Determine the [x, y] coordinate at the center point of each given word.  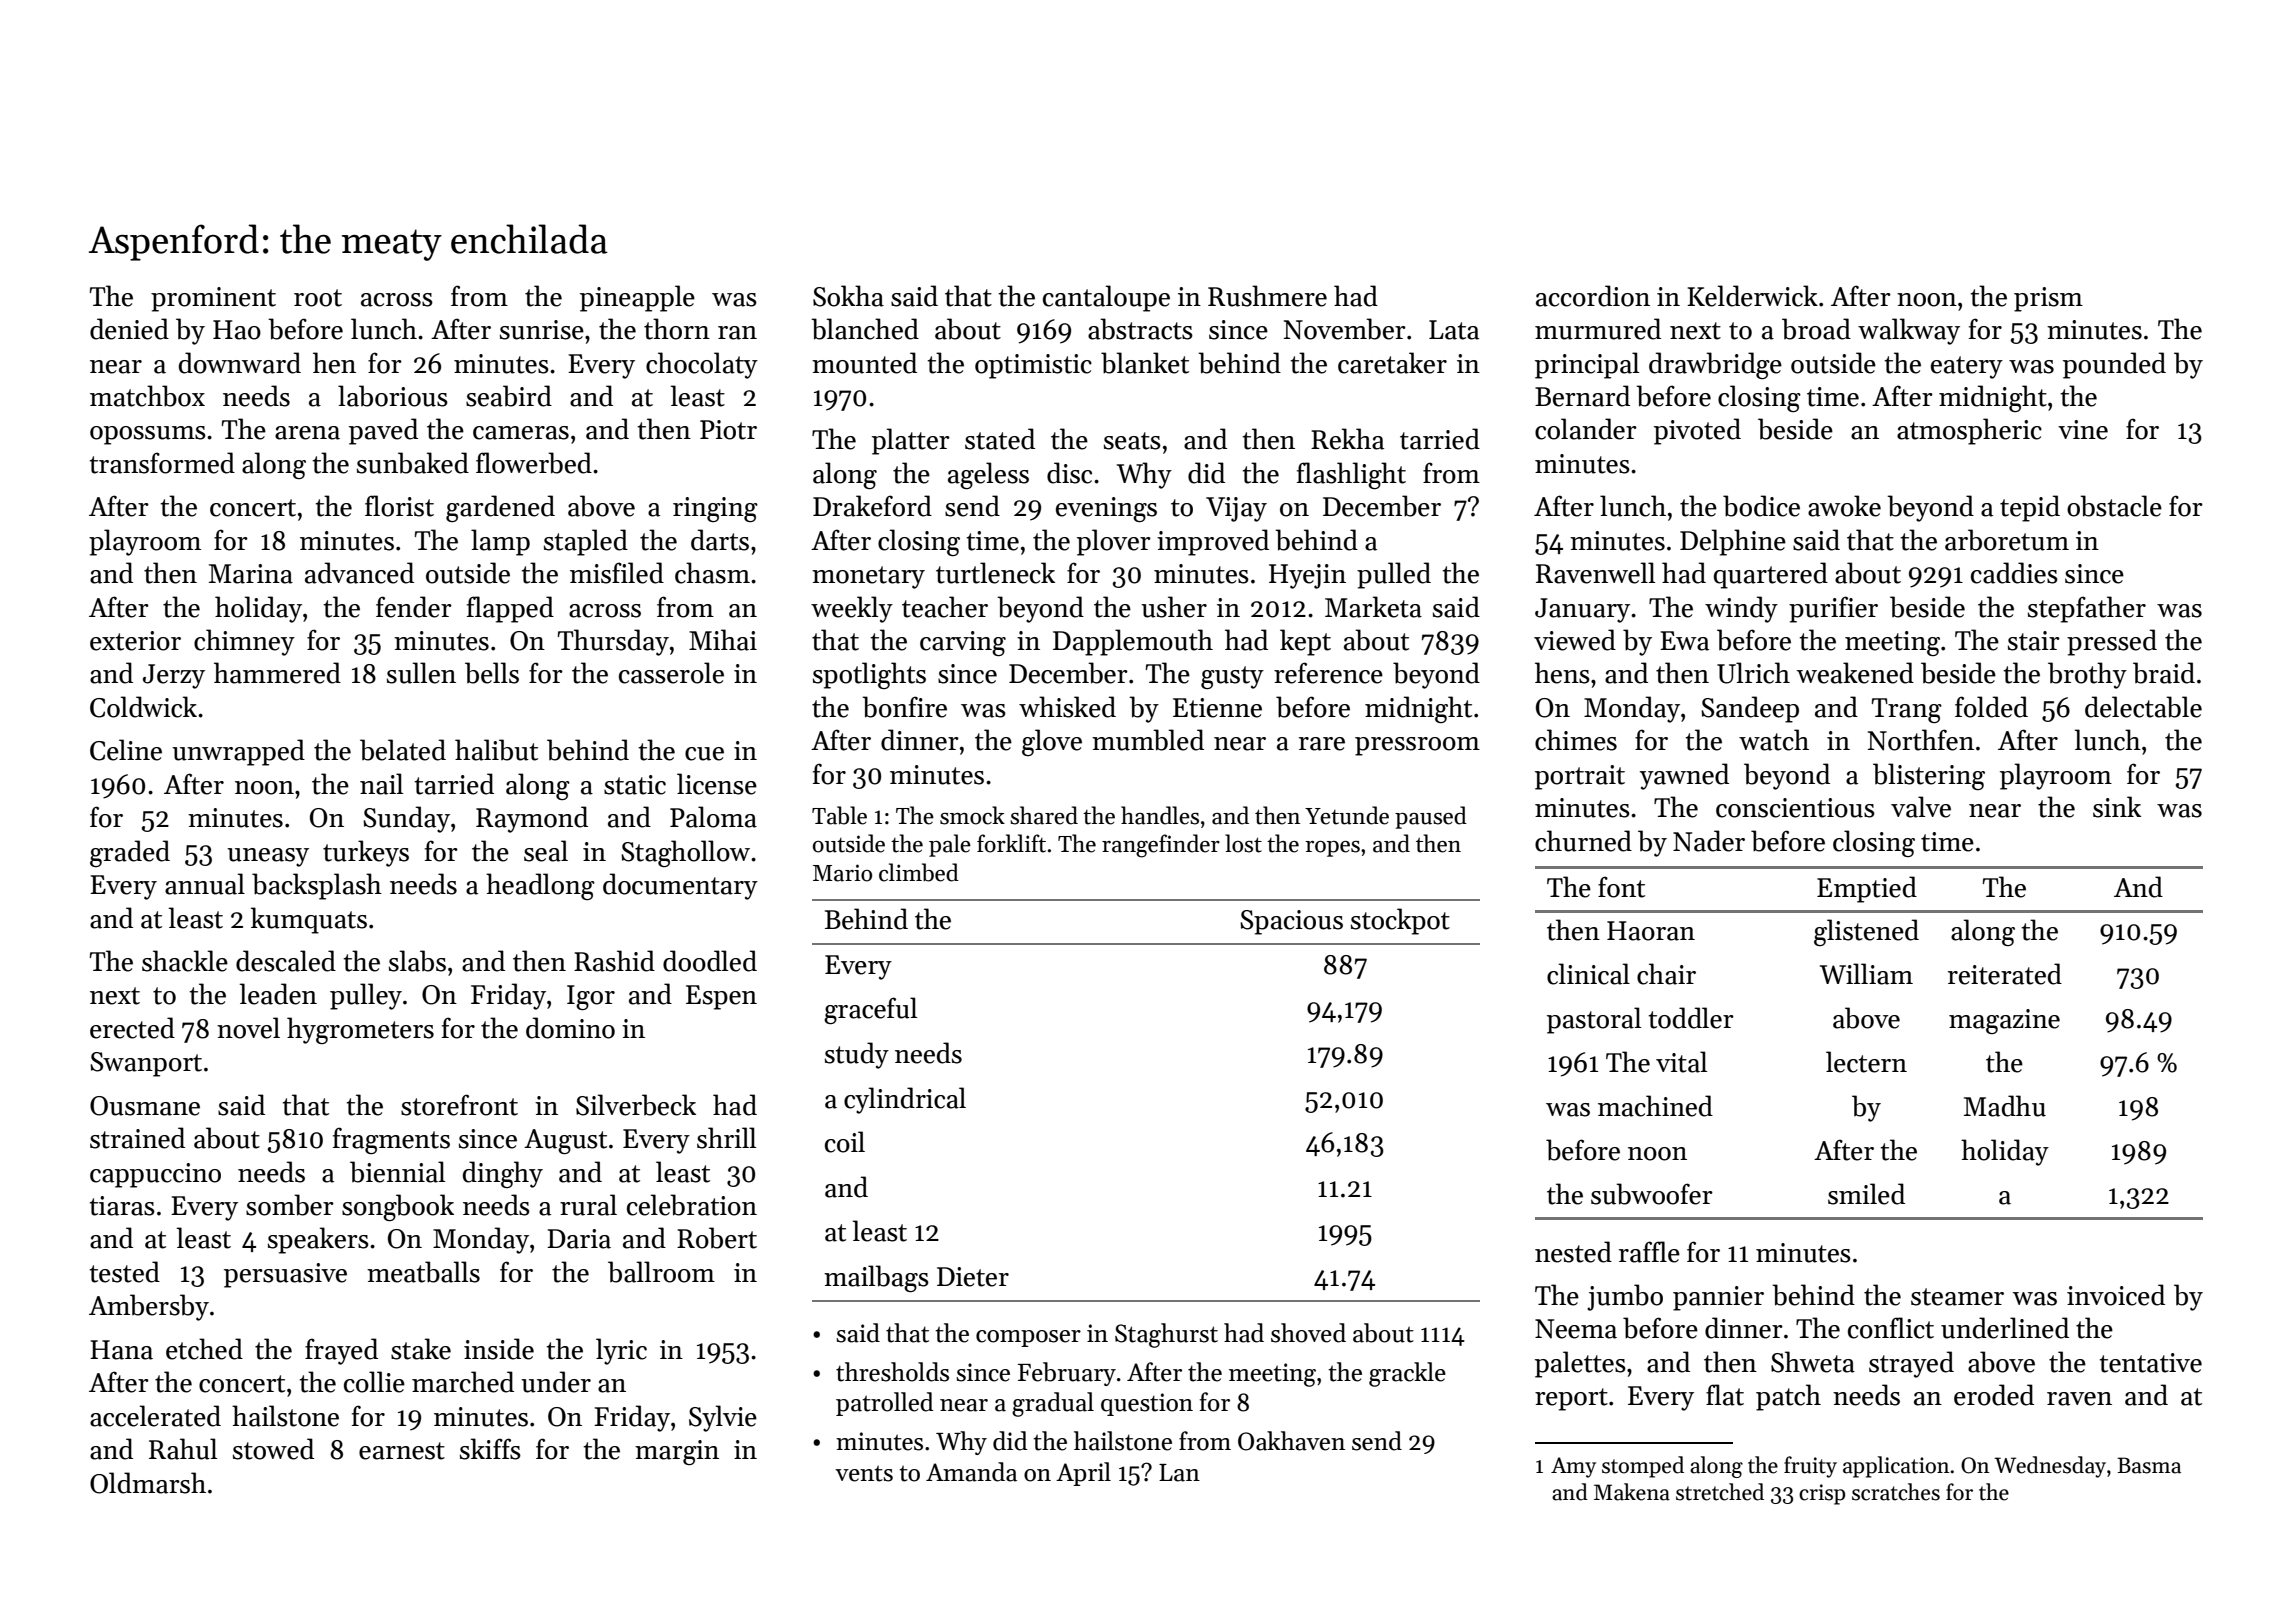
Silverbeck [636, 1105]
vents [864, 1473]
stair [2034, 641]
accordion [1593, 296]
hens [1562, 673]
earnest [402, 1451]
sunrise [542, 330]
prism [2048, 299]
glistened [1866, 932]
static [635, 785]
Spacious [1291, 922]
